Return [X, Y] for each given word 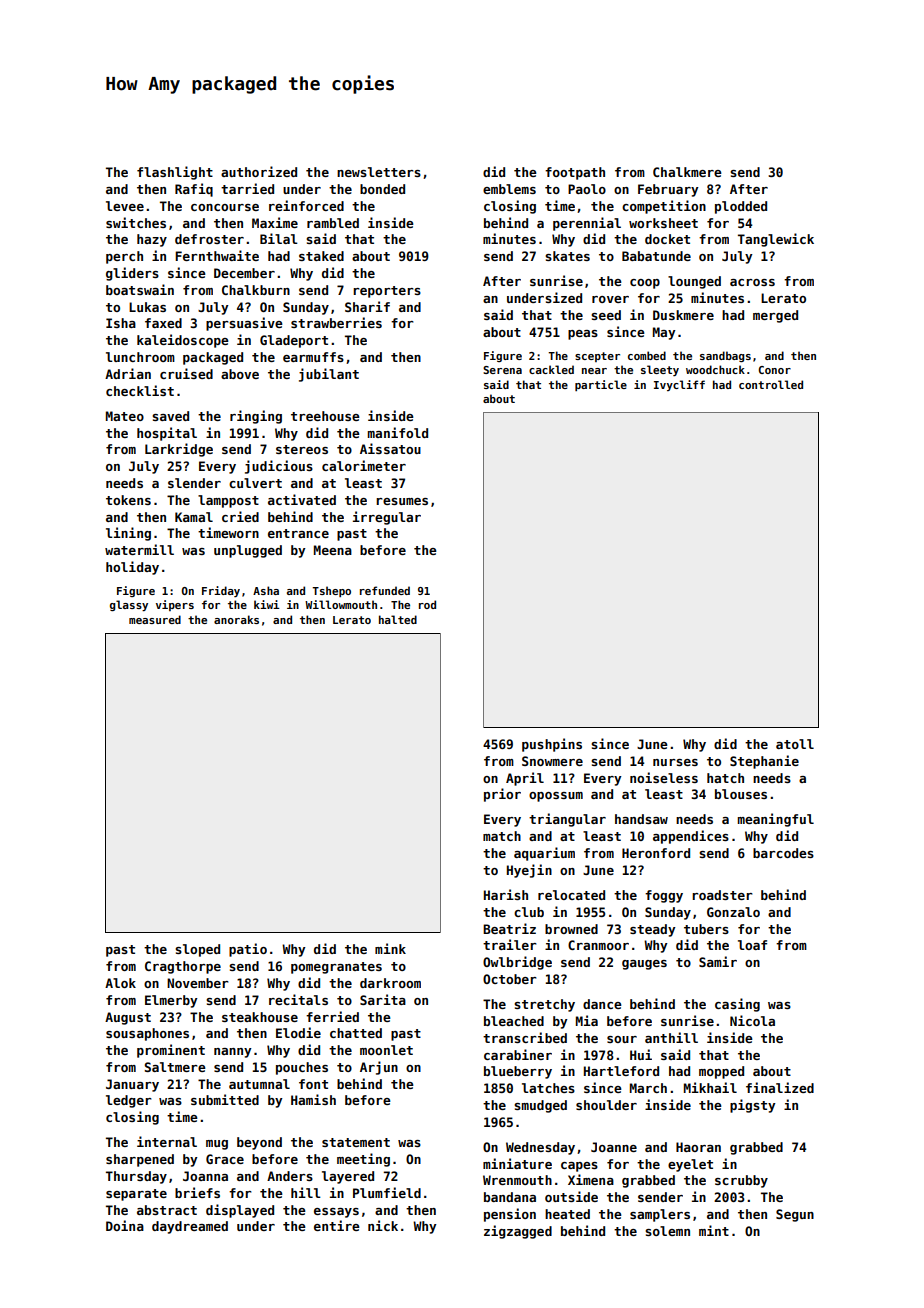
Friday [221, 591]
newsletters [379, 172]
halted [398, 619]
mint [714, 1230]
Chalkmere [687, 172]
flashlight [175, 173]
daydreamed [190, 1227]
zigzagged [518, 1232]
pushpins [552, 745]
